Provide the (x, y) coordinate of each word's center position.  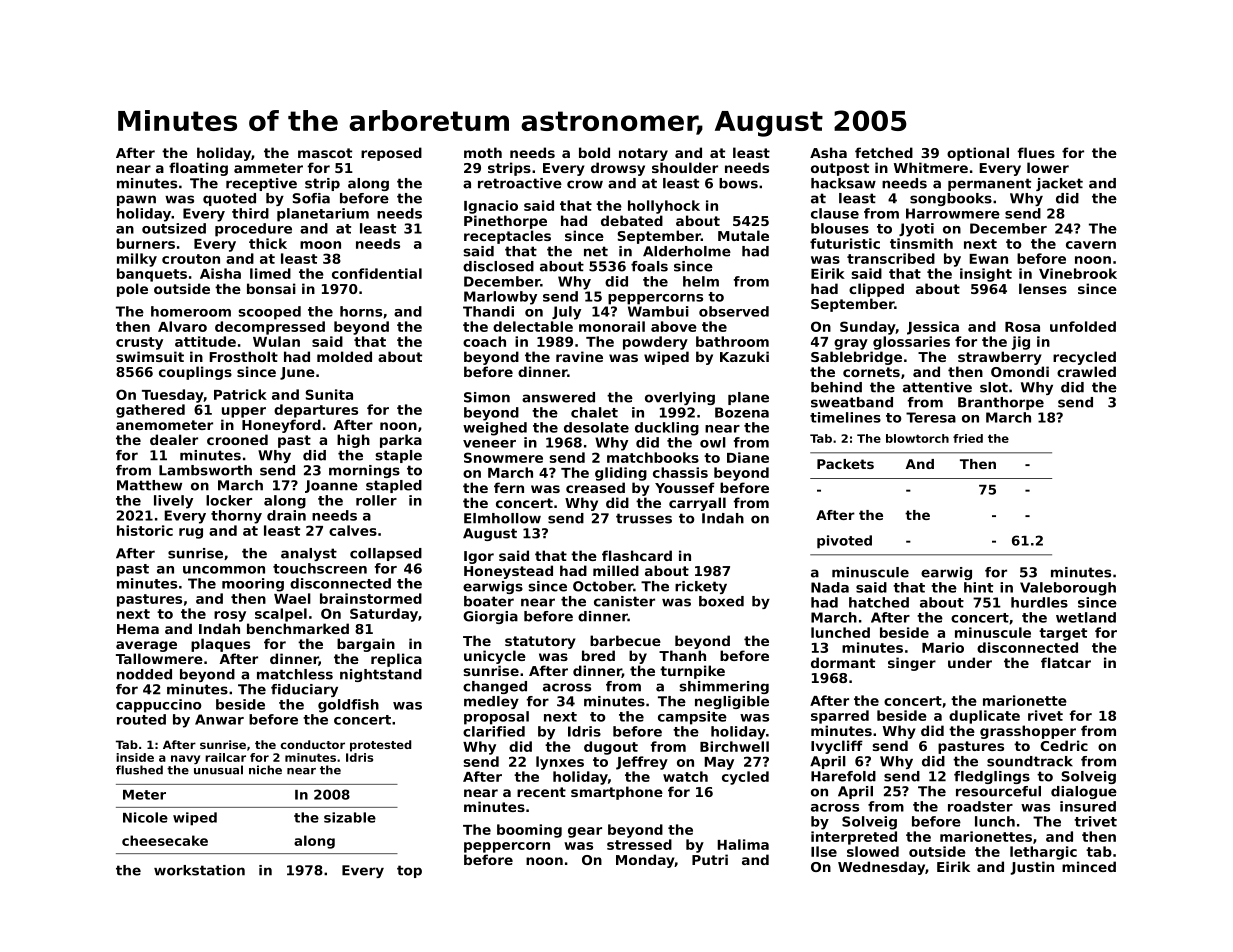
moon (320, 245)
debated (632, 220)
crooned (237, 439)
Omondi (1020, 371)
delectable (533, 326)
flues (1036, 152)
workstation (199, 870)
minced (1089, 866)
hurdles (1039, 602)
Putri (710, 859)
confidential (377, 273)
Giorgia (490, 617)
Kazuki (744, 356)
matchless (295, 674)
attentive (937, 387)
